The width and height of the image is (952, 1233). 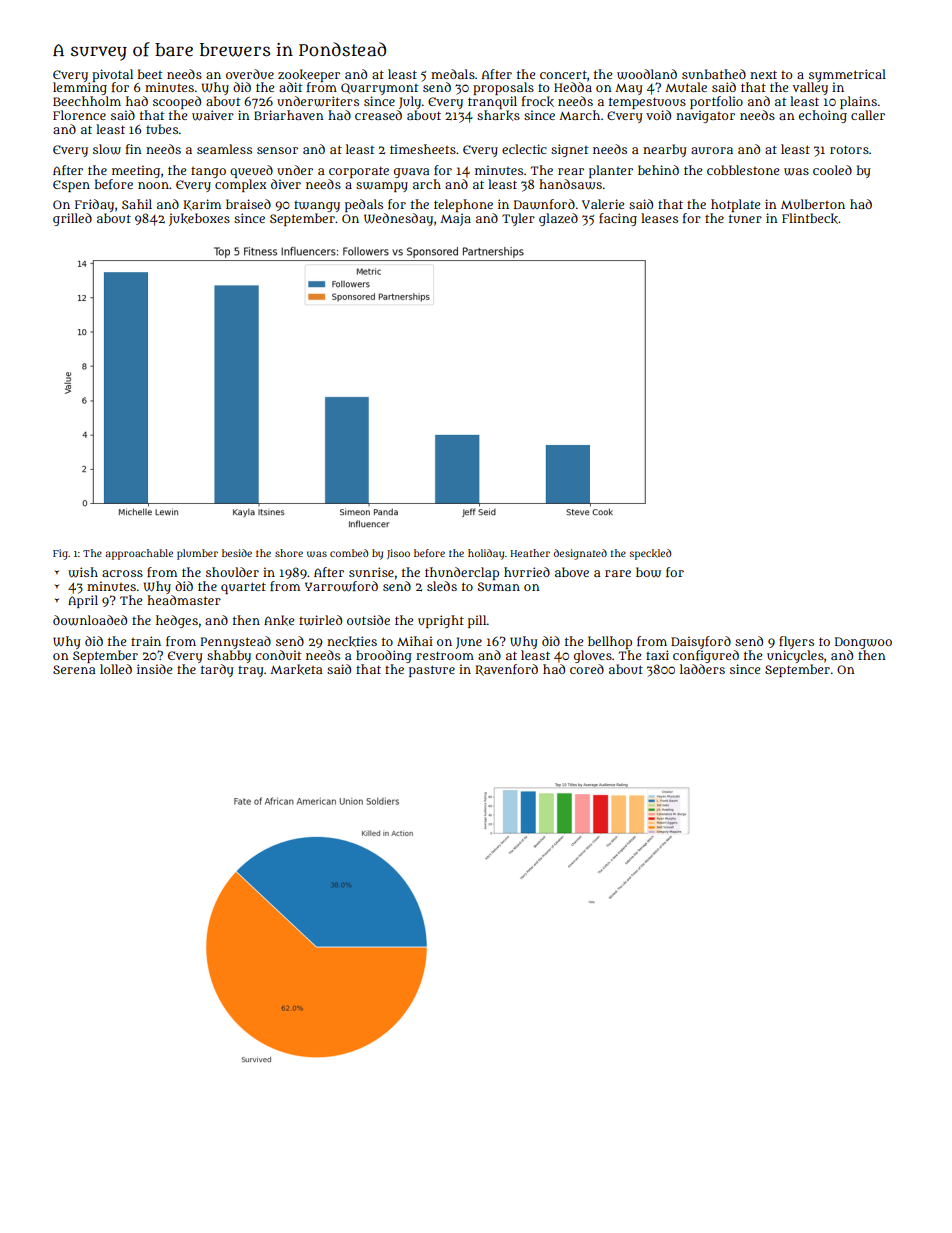 What do you see at coordinates (309, 75) in the image?
I see `zookeeper` at bounding box center [309, 75].
